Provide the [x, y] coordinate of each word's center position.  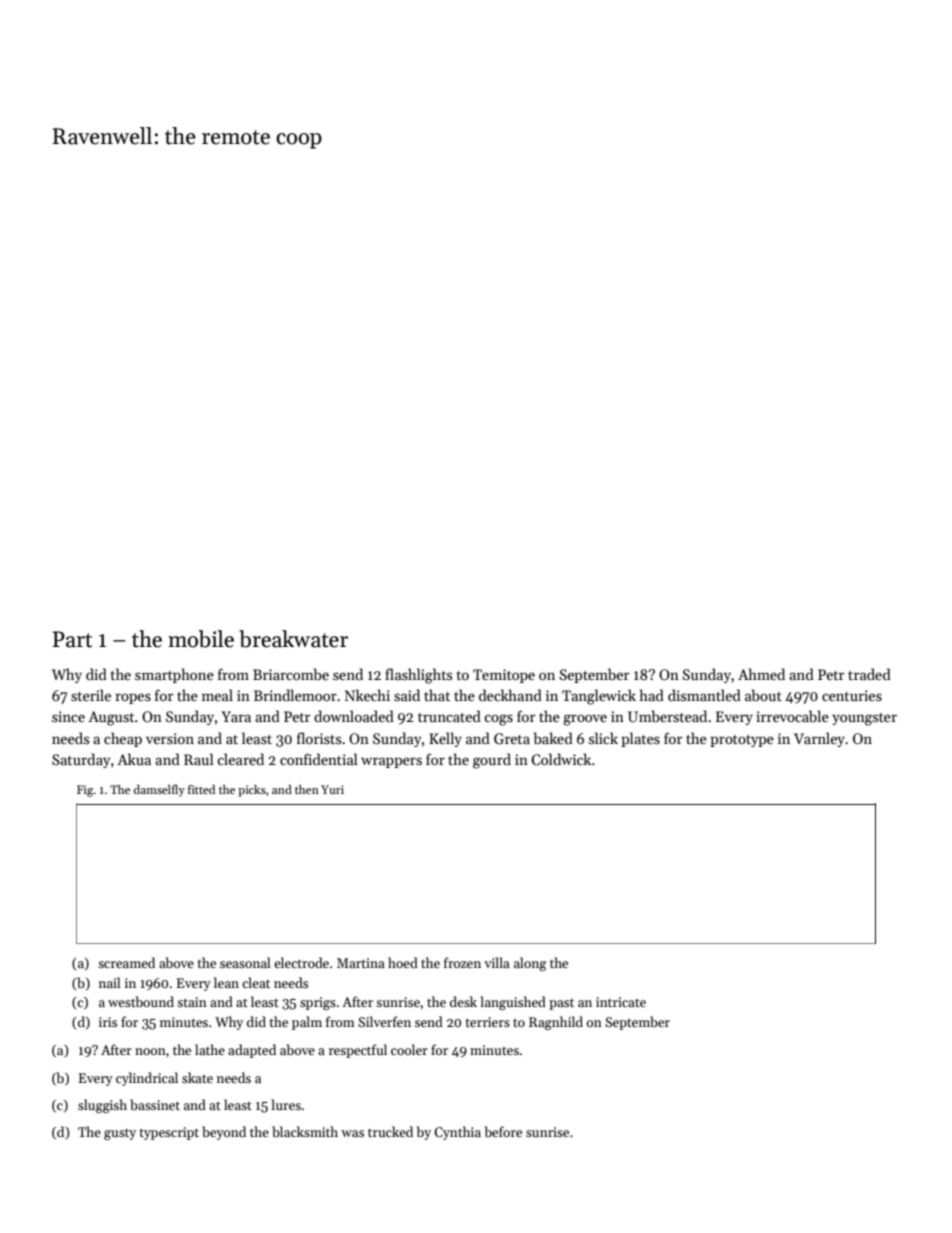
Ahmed [761, 674]
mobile [201, 639]
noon [150, 1051]
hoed [403, 962]
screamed [126, 962]
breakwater [293, 639]
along [530, 964]
